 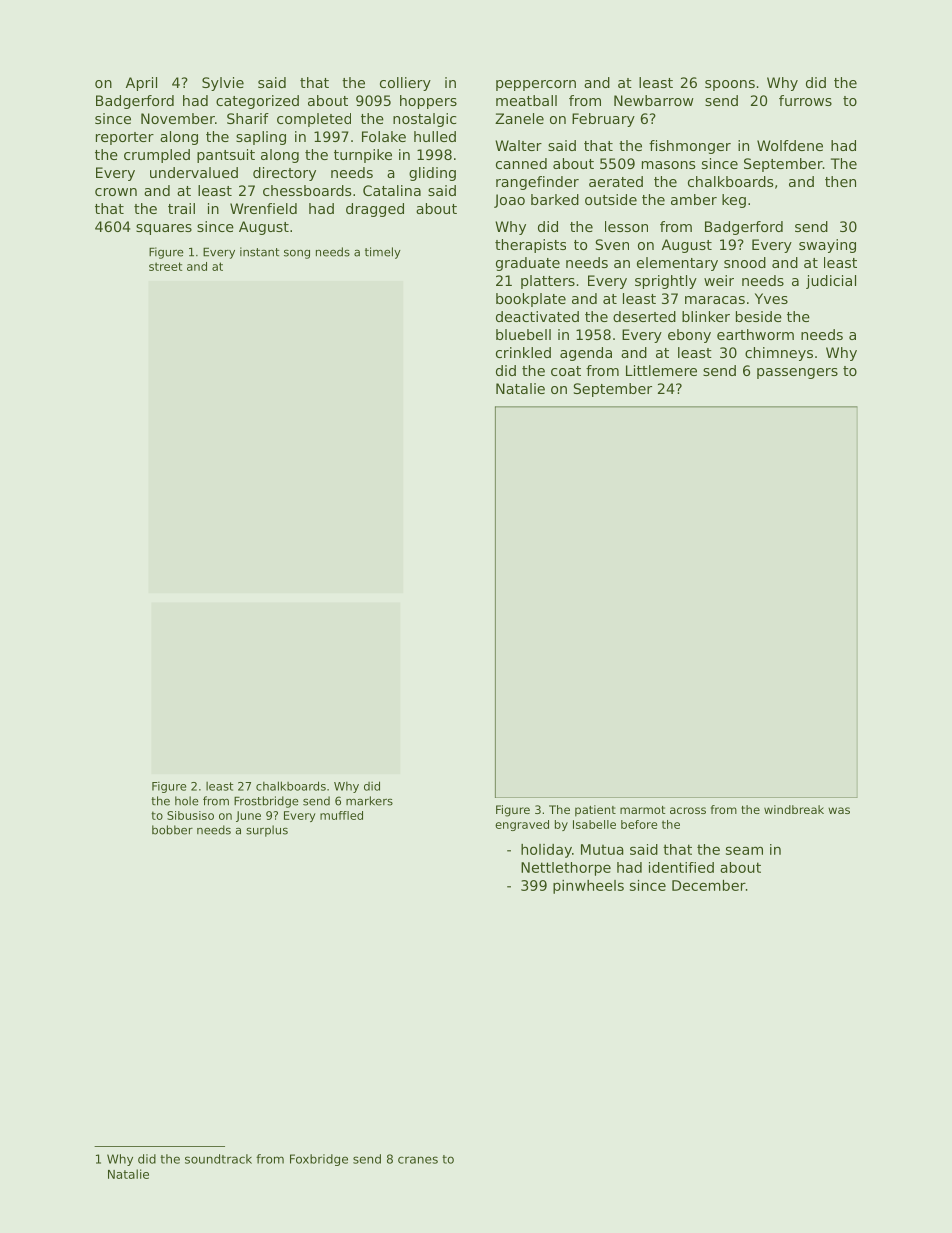 I want to click on swaying, so click(x=827, y=246).
